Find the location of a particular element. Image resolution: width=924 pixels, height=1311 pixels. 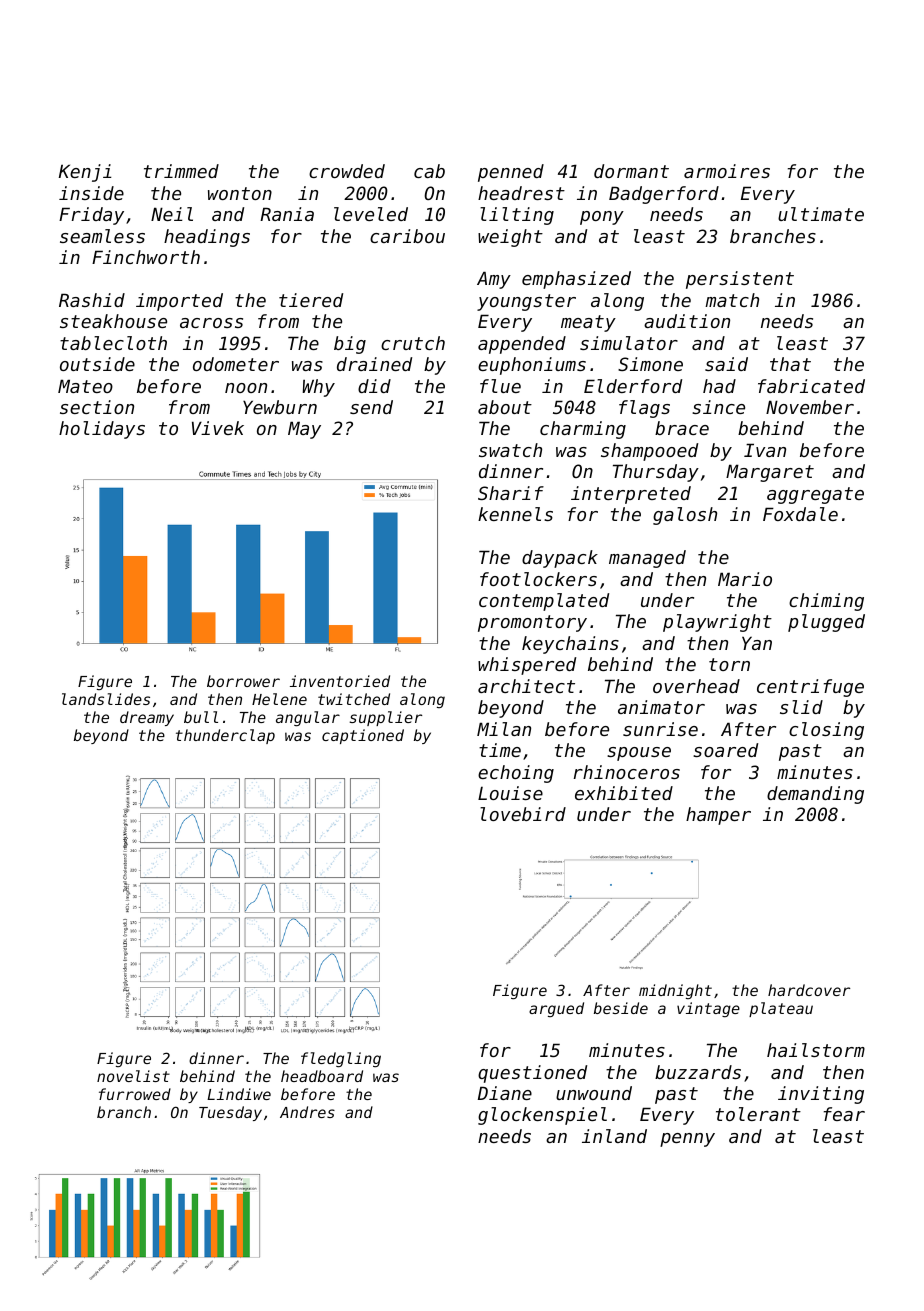

furrowed is located at coordinates (135, 1094).
